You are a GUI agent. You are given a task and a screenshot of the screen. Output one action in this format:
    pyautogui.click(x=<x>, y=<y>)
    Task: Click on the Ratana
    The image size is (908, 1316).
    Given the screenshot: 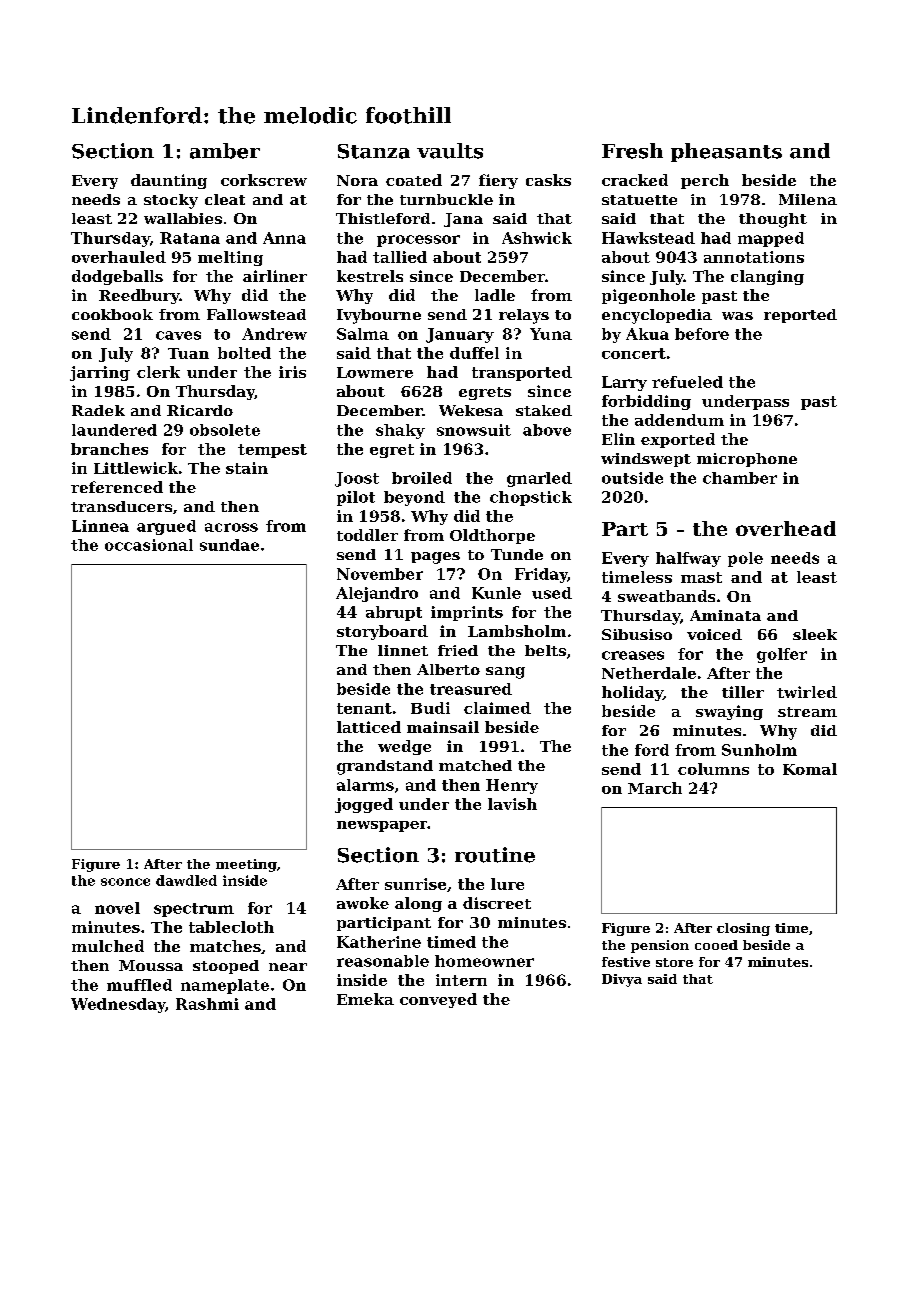 What is the action you would take?
    pyautogui.click(x=190, y=238)
